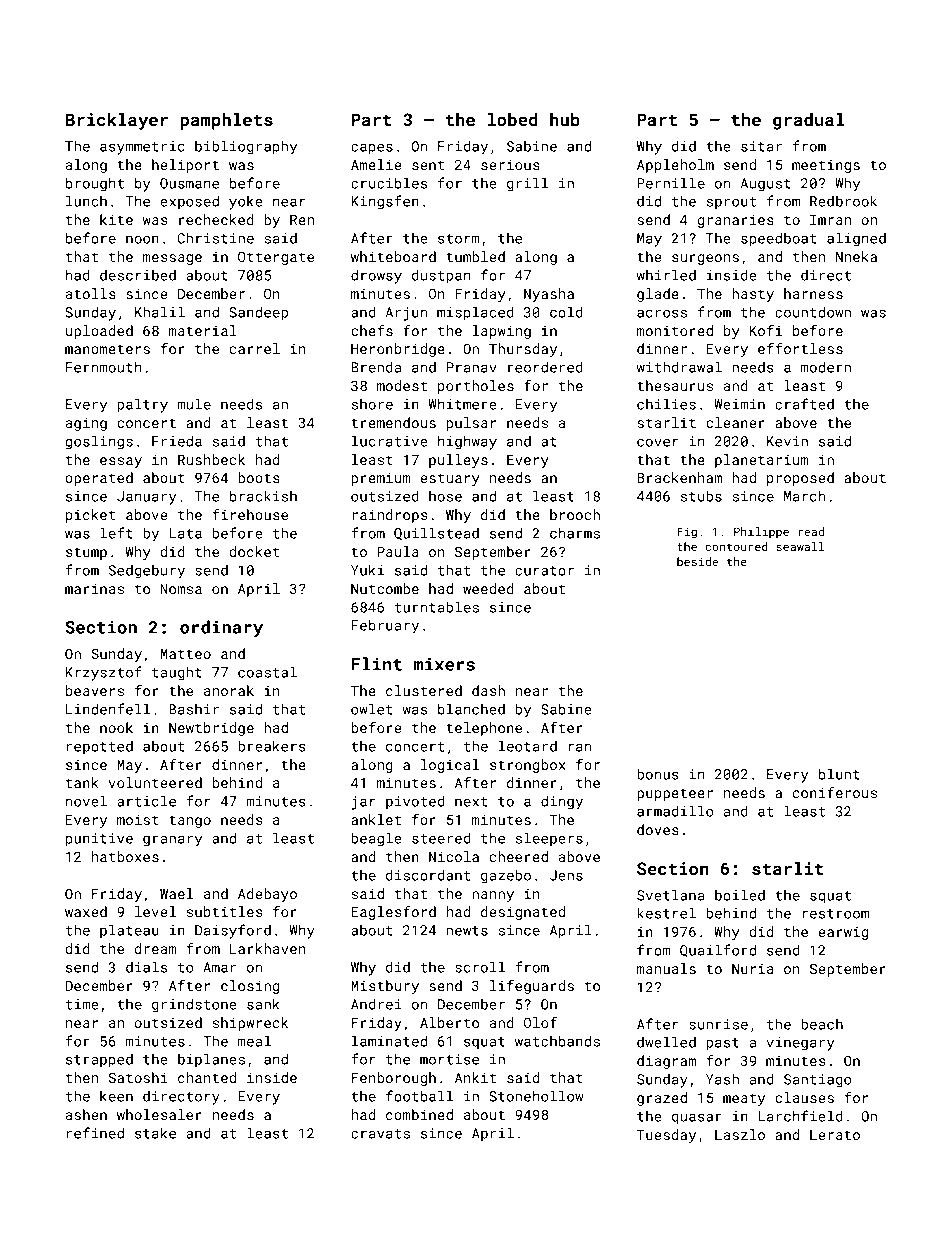 This image has height=1233, width=952. I want to click on football, so click(419, 1096).
